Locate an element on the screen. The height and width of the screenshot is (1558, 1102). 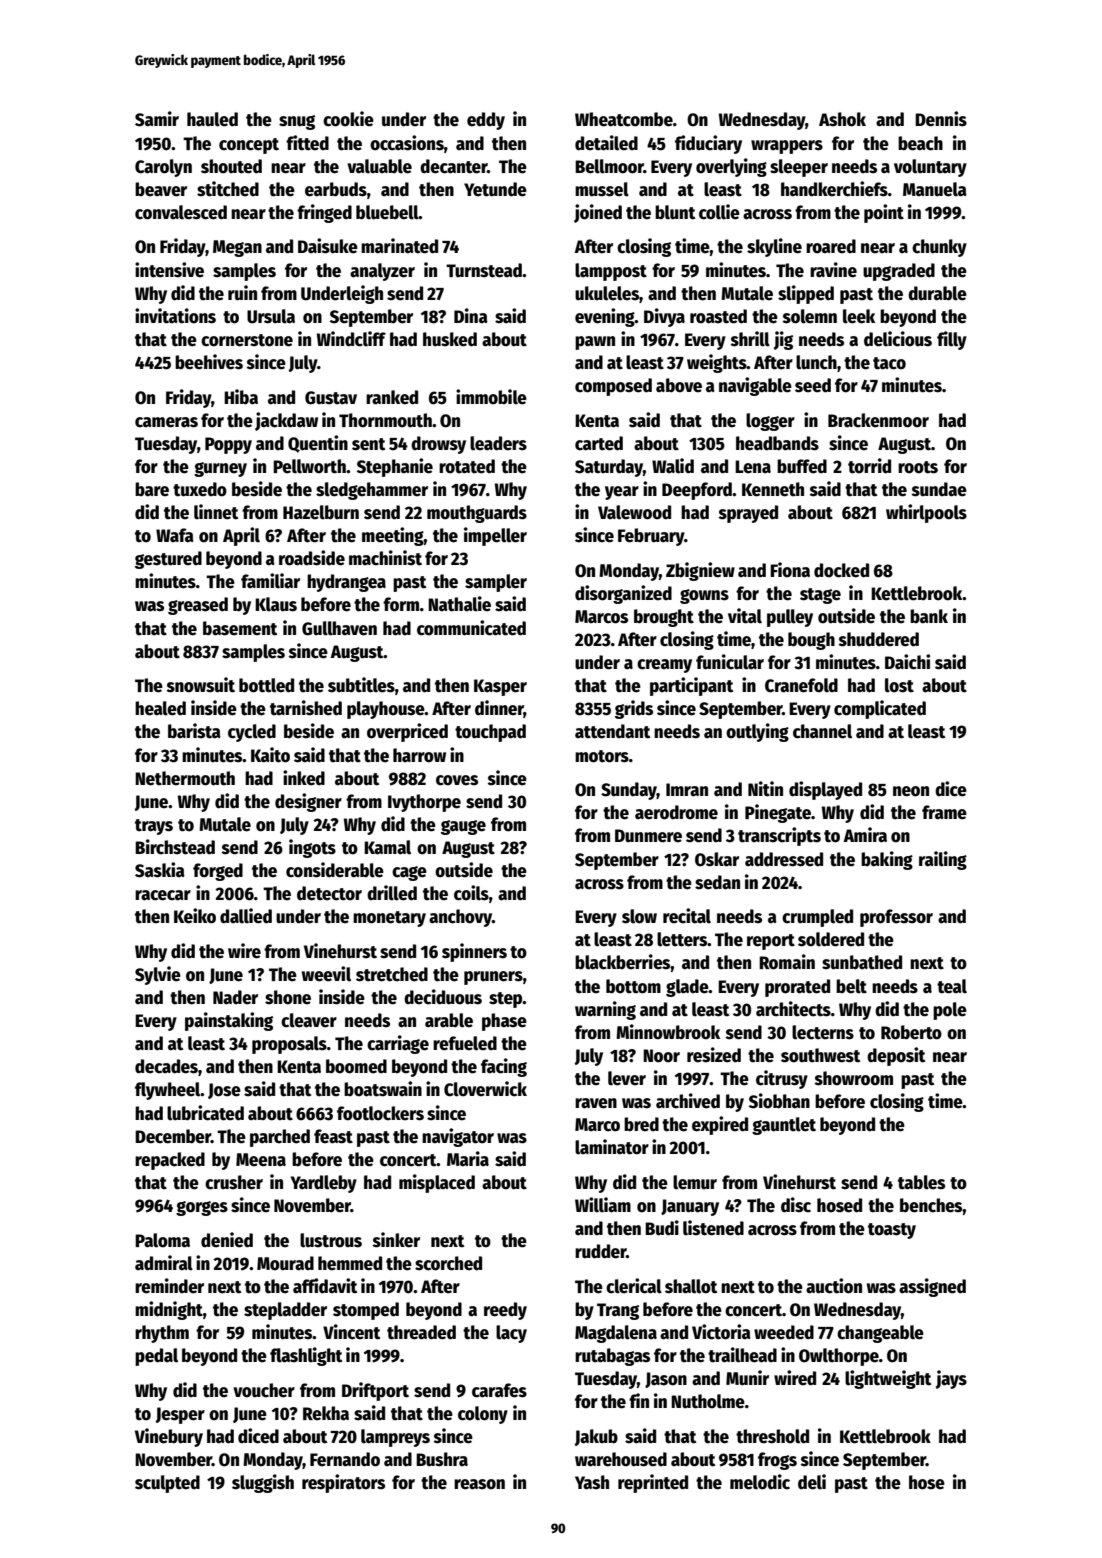
rutabagas is located at coordinates (612, 1357).
